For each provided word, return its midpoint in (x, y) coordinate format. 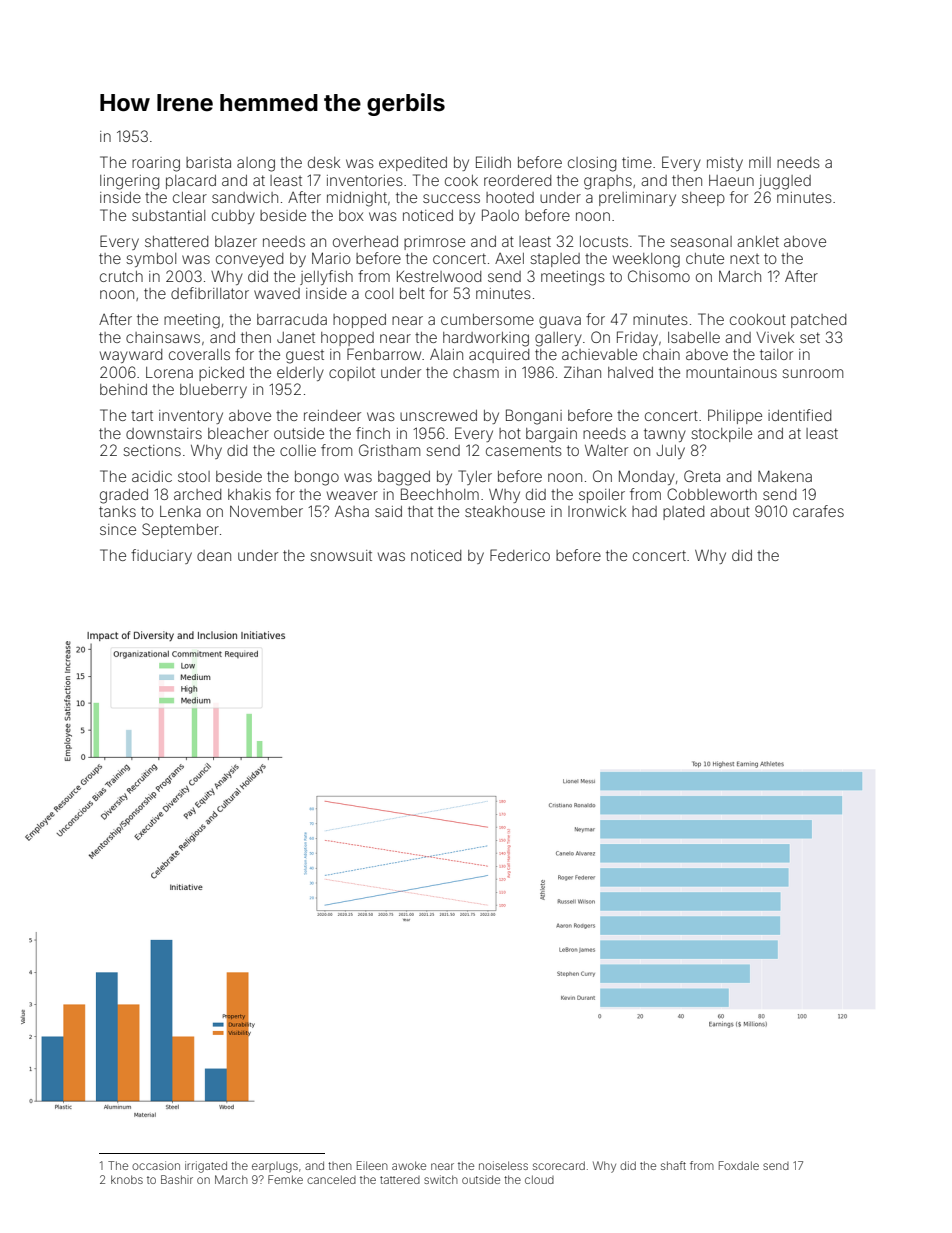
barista (208, 162)
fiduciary (161, 556)
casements (524, 451)
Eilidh (493, 162)
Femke (285, 1179)
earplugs (275, 1167)
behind (123, 389)
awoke (409, 1165)
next (744, 259)
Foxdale (739, 1165)
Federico (520, 555)
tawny (665, 435)
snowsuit (341, 555)
